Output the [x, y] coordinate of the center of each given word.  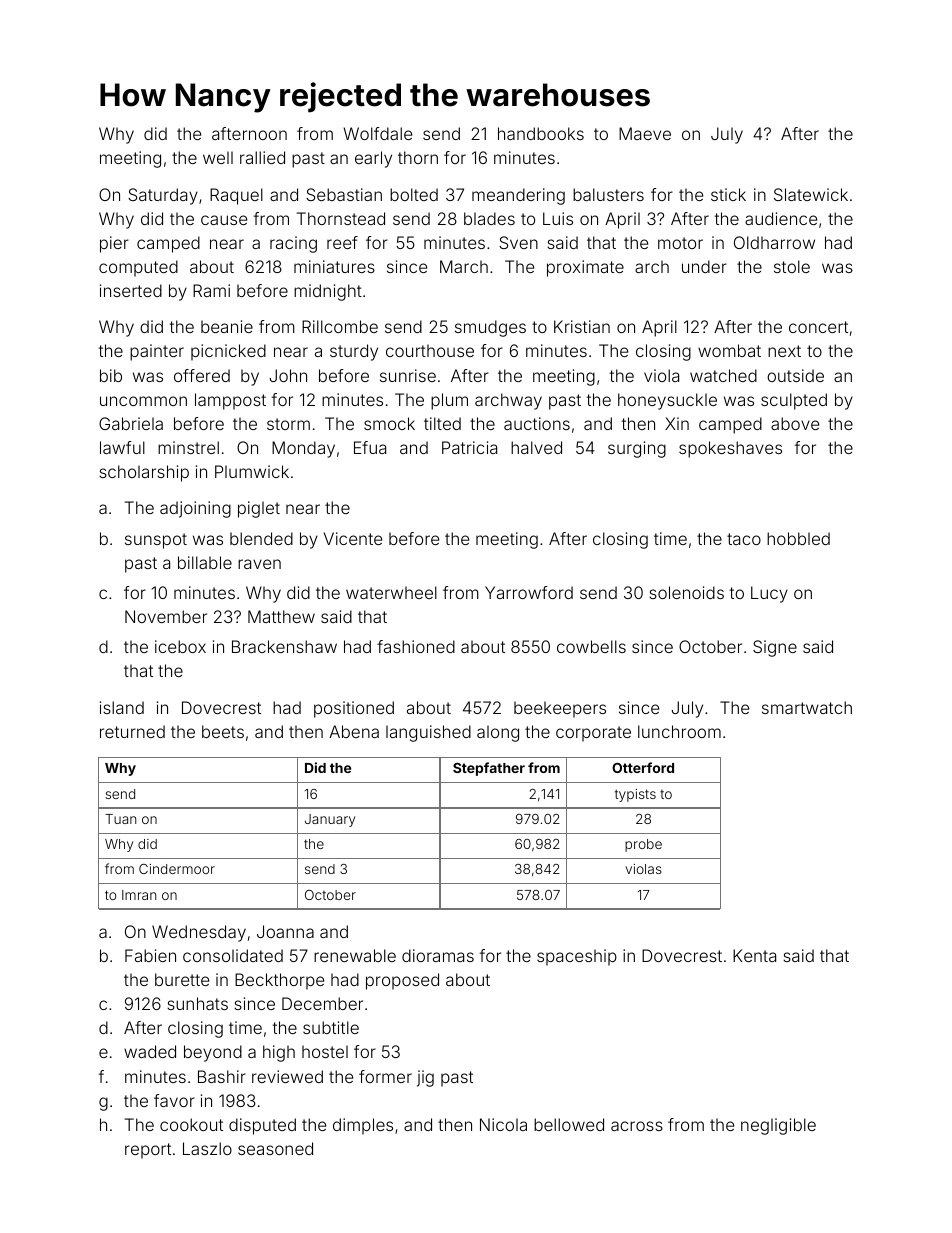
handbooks [541, 133]
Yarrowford [529, 592]
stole [792, 266]
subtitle [331, 1027]
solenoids [686, 592]
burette [182, 979]
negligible [778, 1126]
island [122, 707]
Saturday [163, 196]
